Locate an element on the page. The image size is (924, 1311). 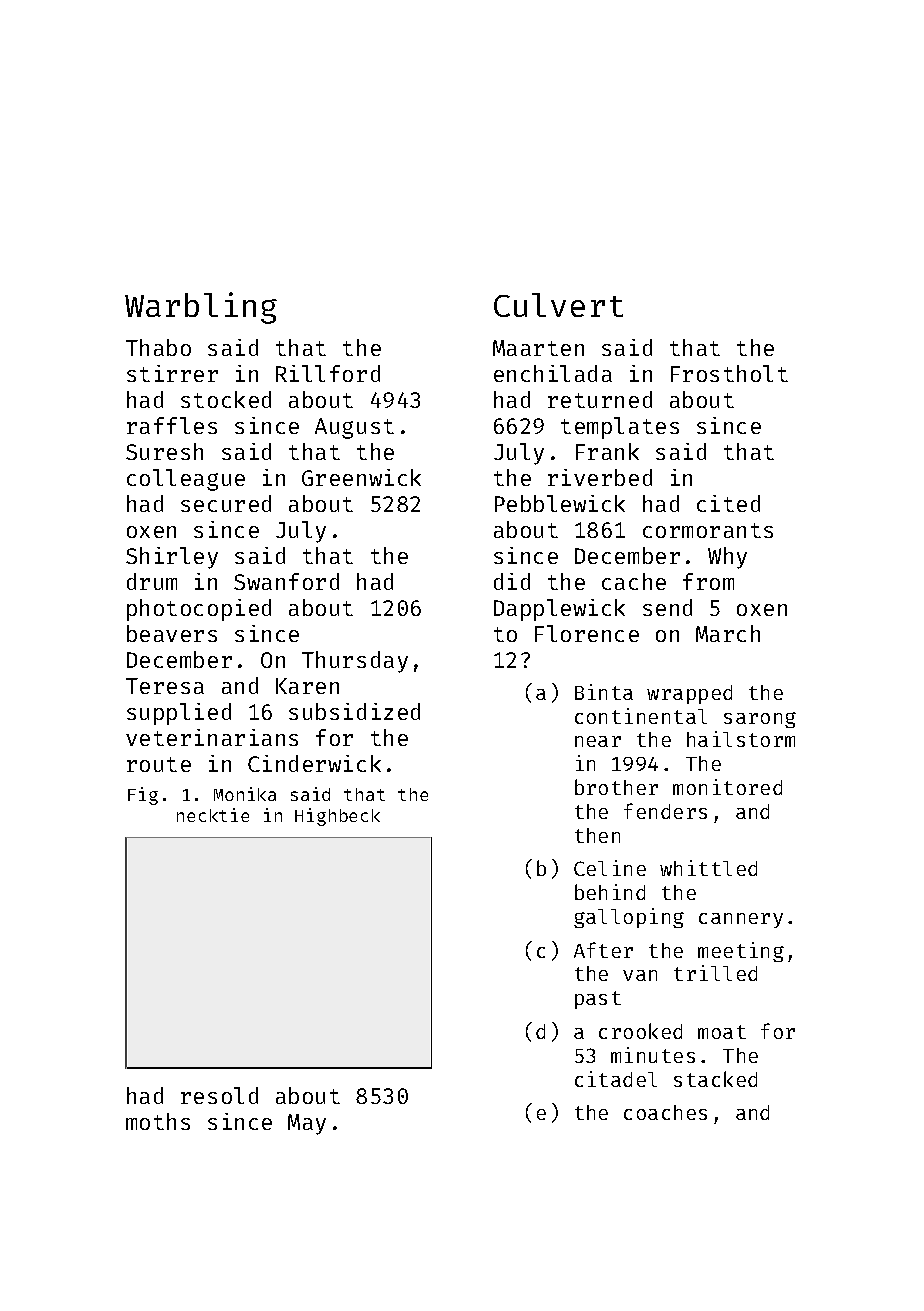
Highbeck is located at coordinates (337, 817).
